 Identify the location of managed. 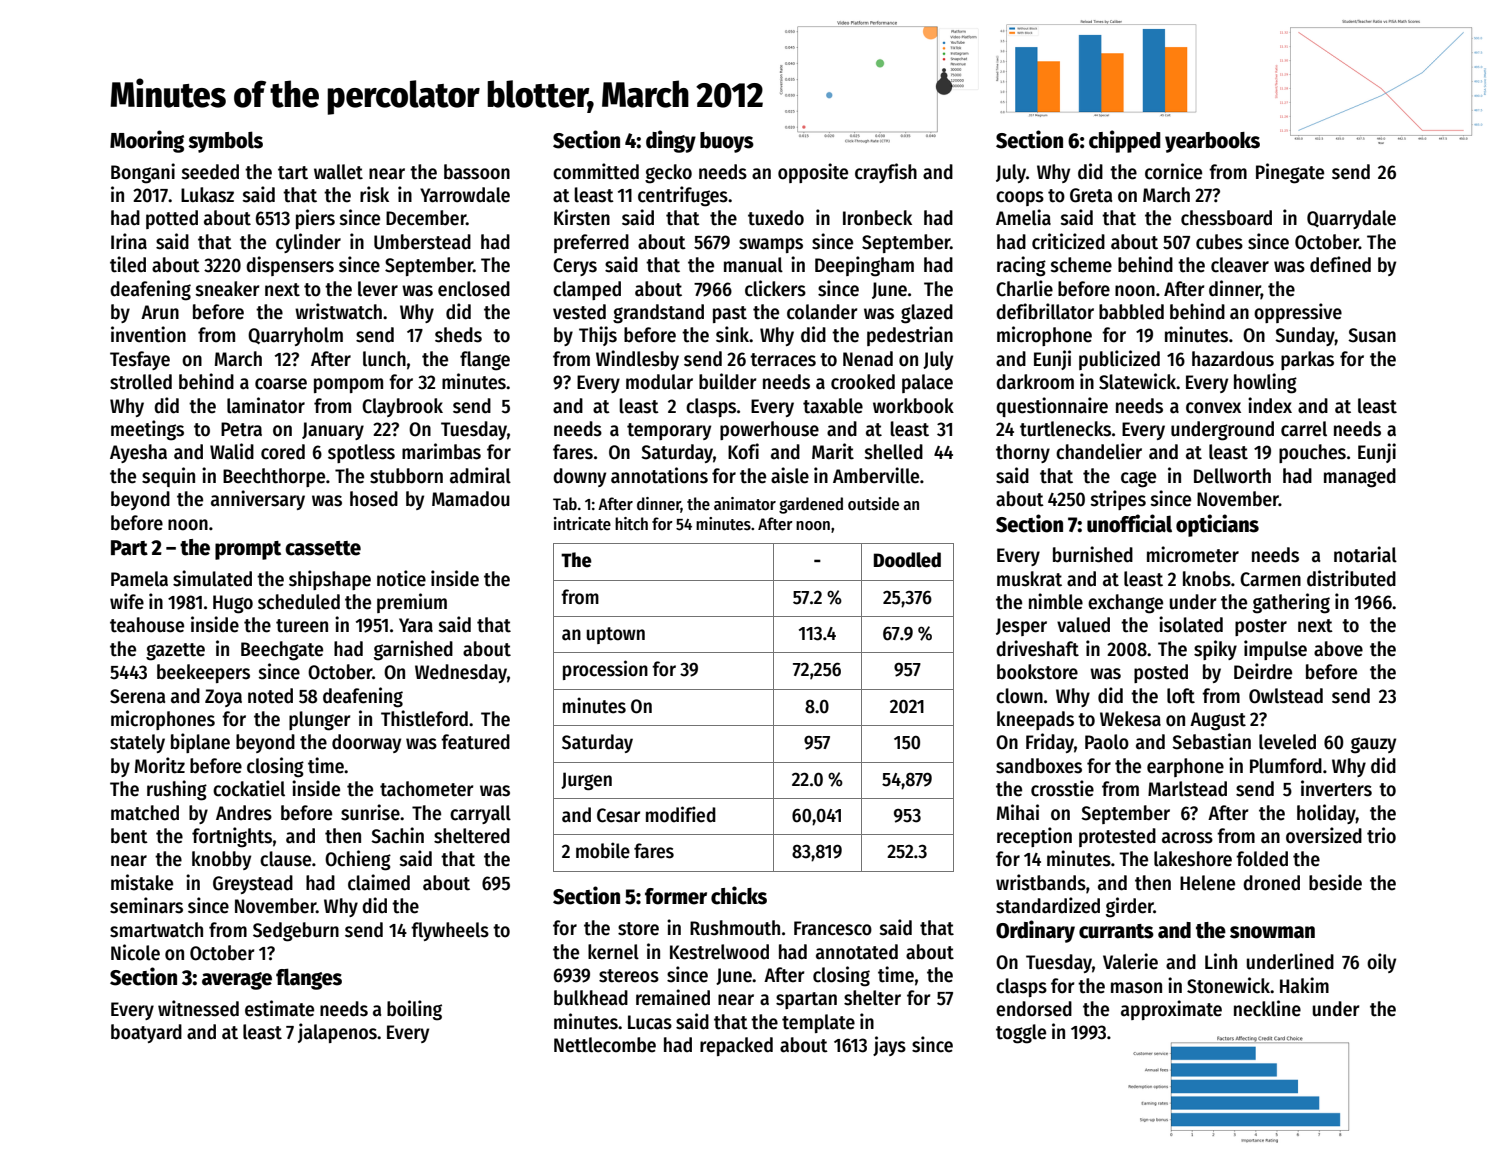
(1360, 478).
